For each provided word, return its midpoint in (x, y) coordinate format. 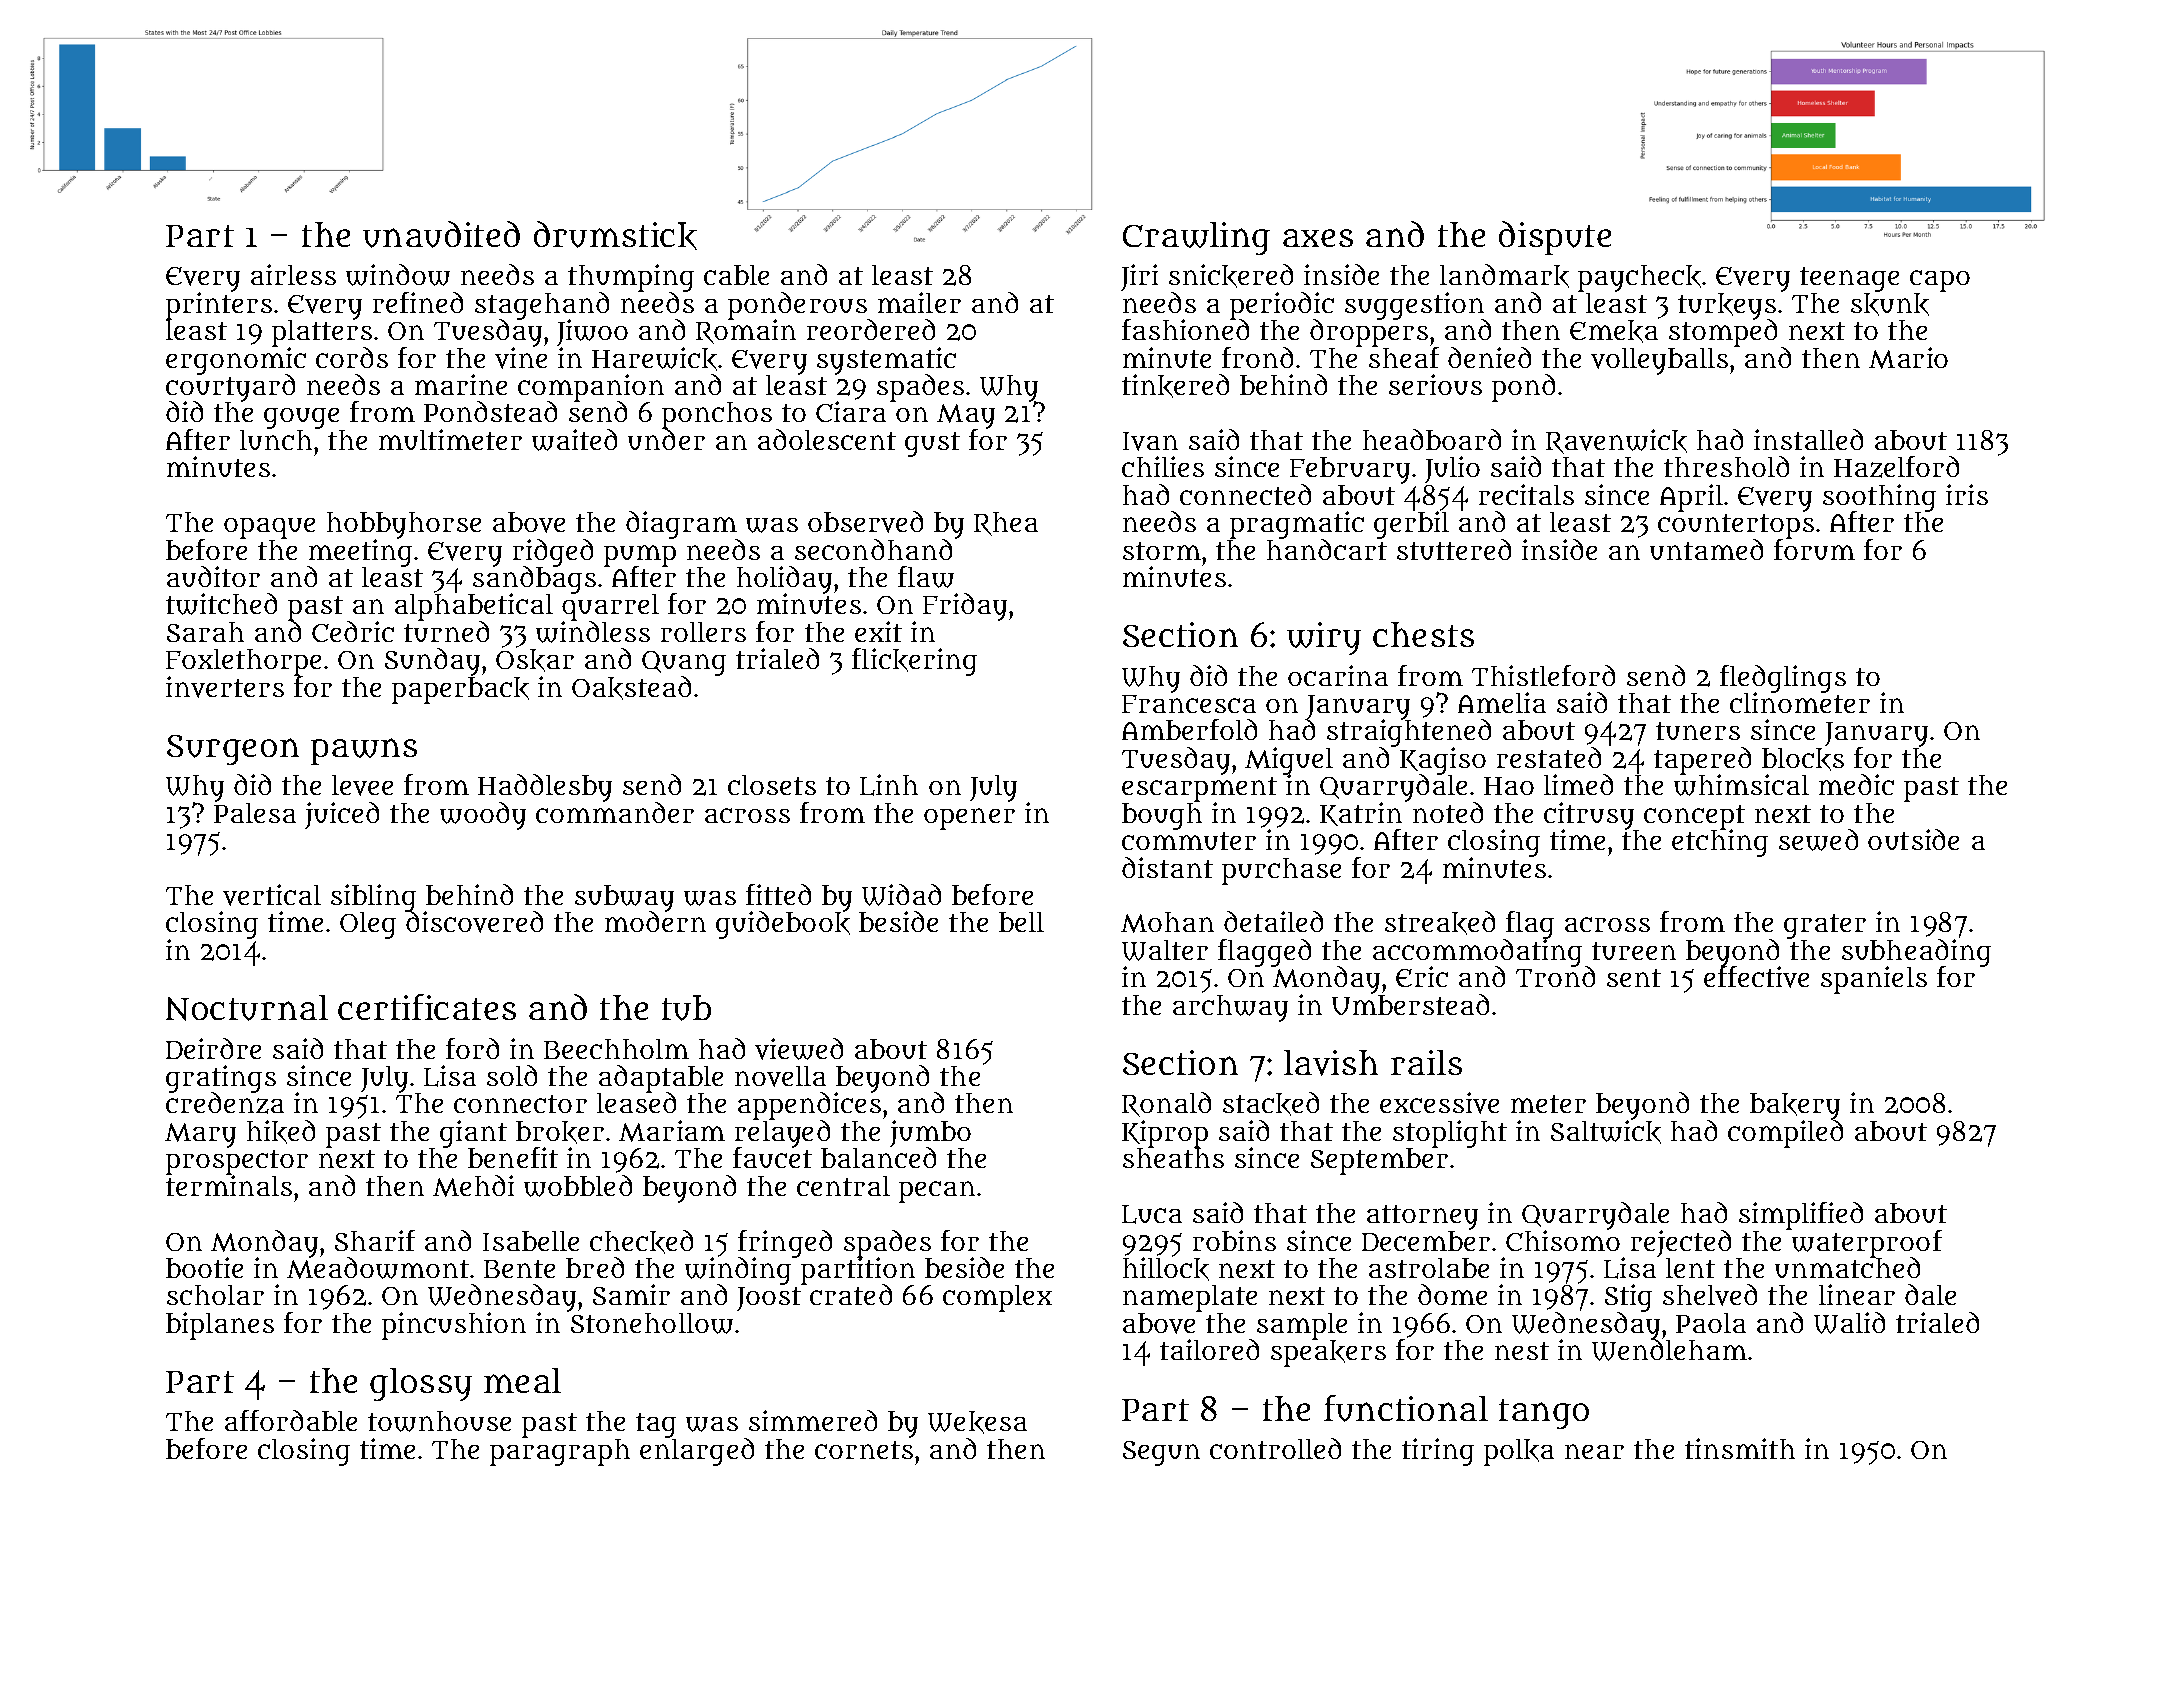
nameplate (1190, 1298)
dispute (1555, 238)
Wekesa (977, 1422)
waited (574, 440)
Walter (1165, 950)
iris (1967, 494)
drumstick (615, 235)
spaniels (1874, 980)
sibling (373, 898)
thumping (631, 278)
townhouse (439, 1421)
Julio (1452, 469)
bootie (204, 1267)
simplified (1801, 1216)
